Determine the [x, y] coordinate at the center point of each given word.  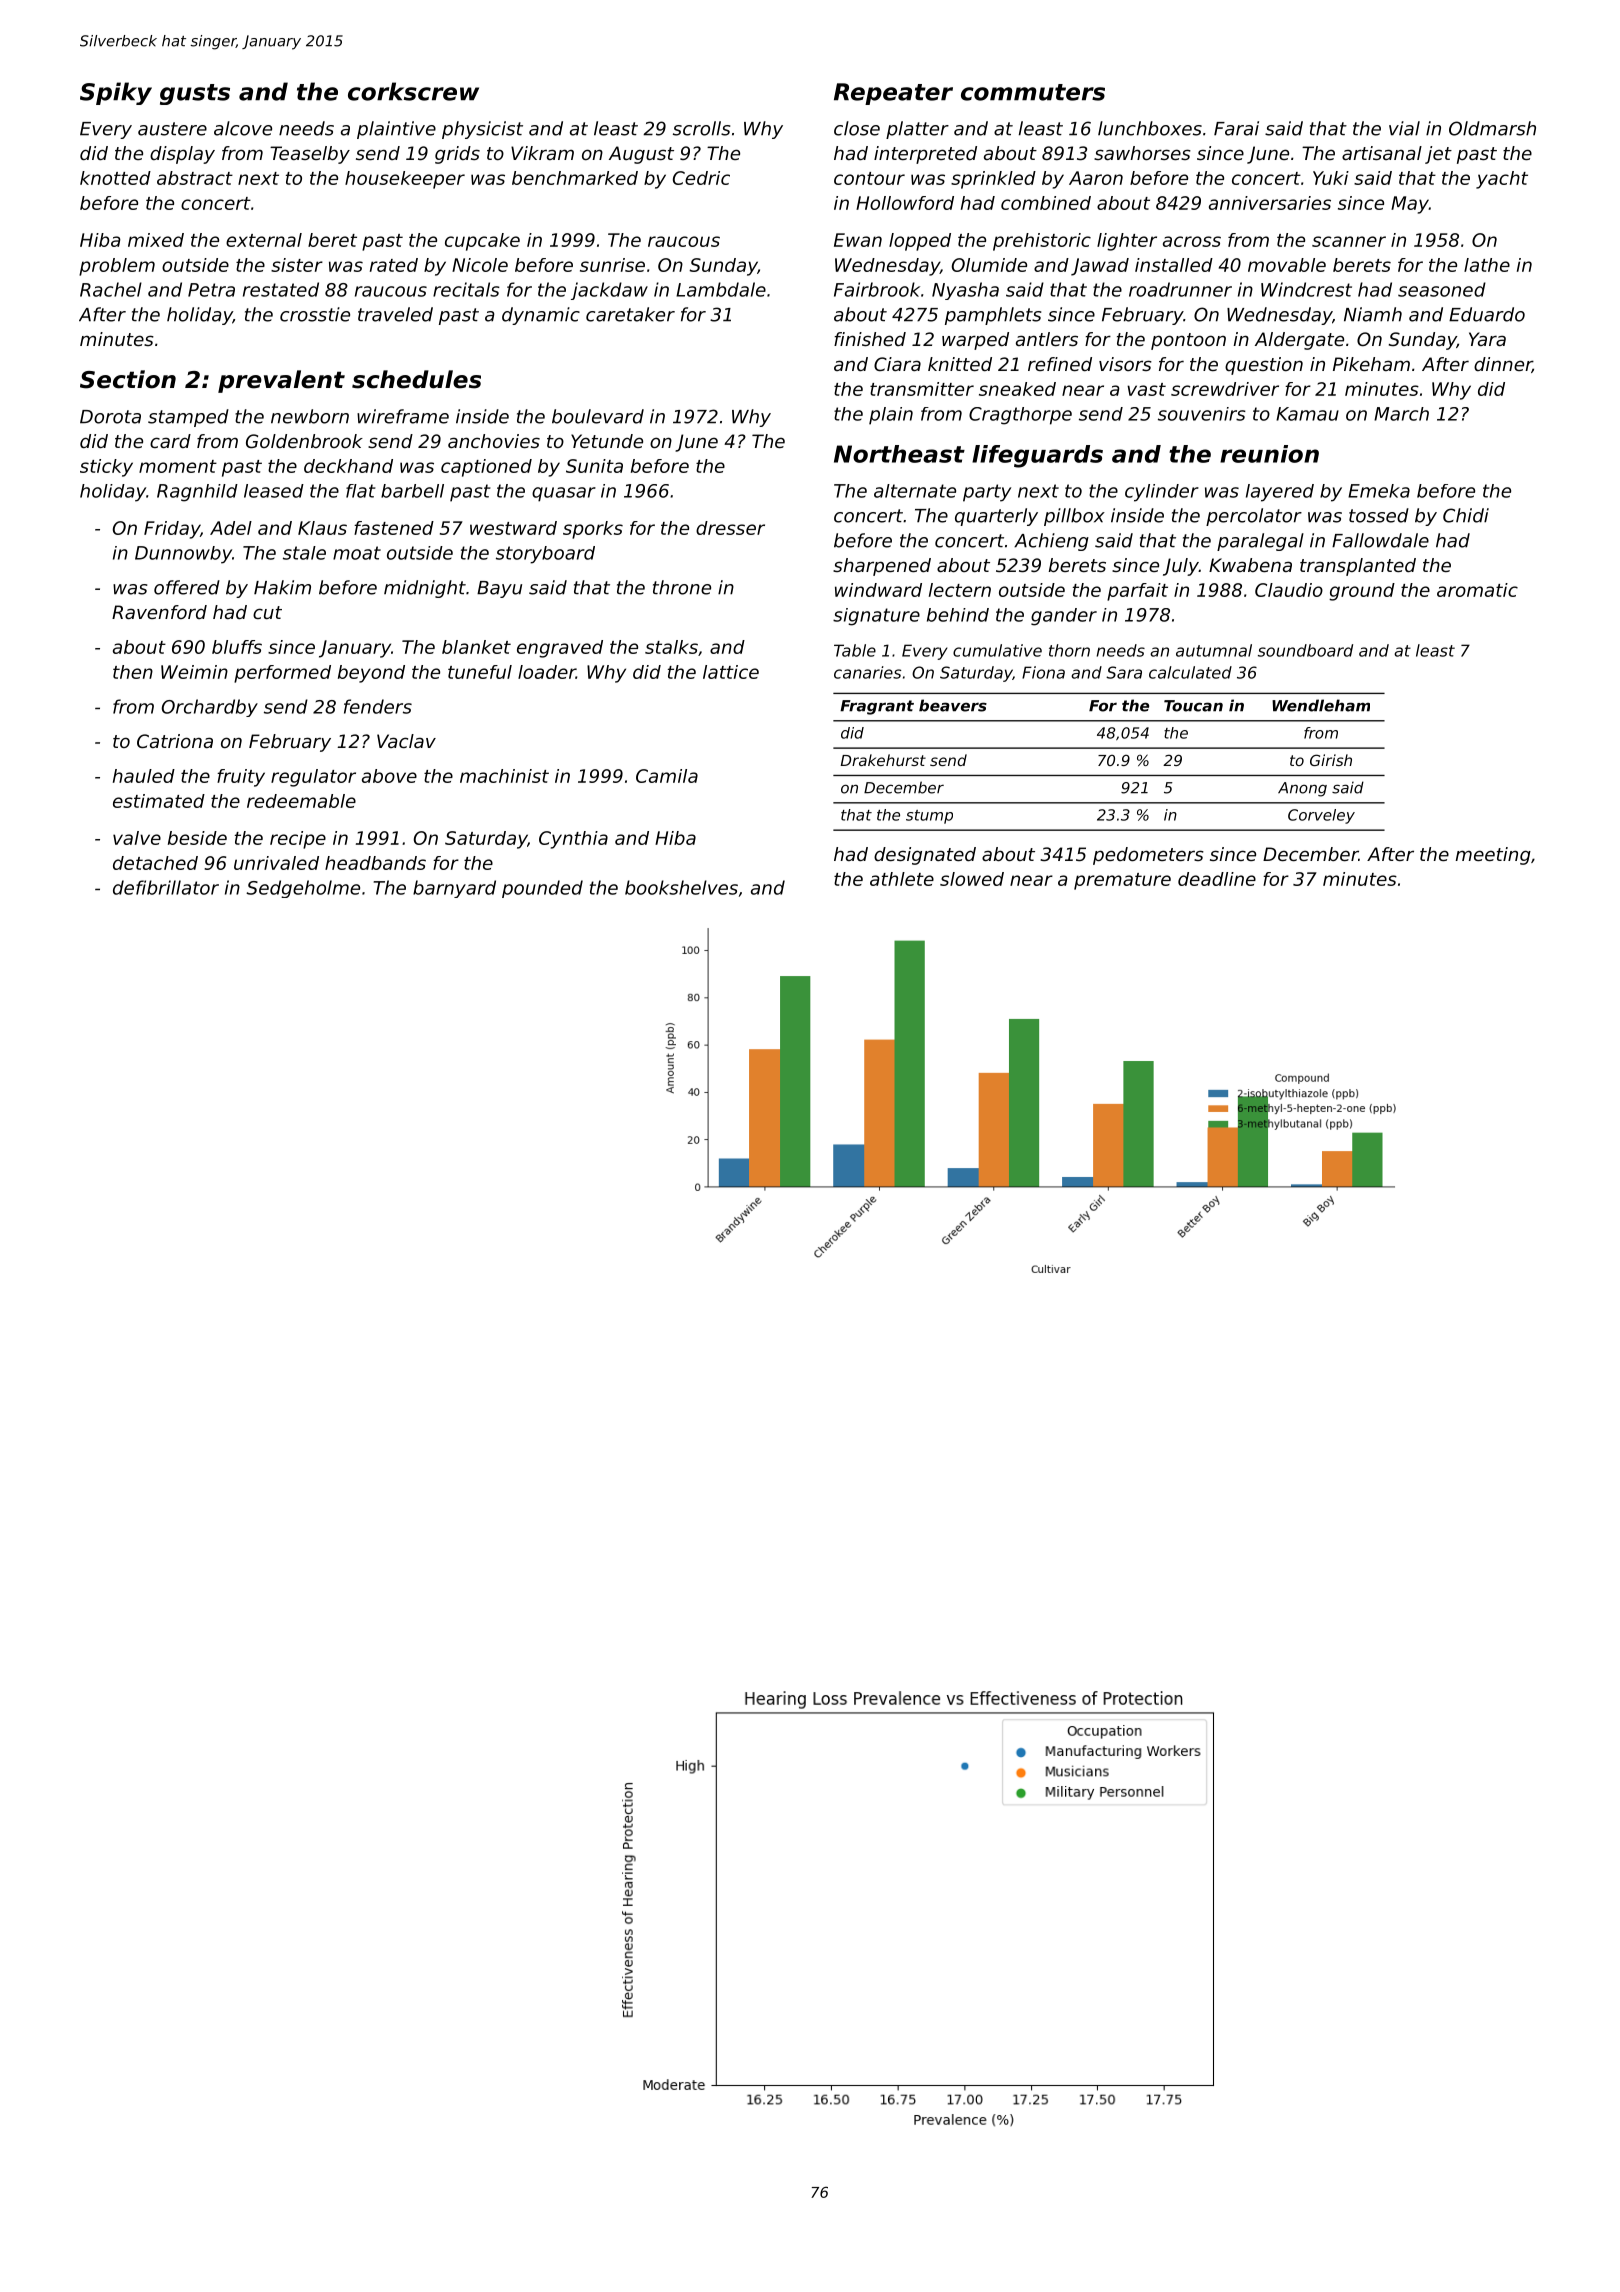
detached [155, 863]
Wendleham [1321, 705]
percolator [1254, 517]
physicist [482, 130]
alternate [915, 491]
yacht [1502, 180]
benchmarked [575, 178]
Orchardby [210, 708]
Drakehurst [883, 760]
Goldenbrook [304, 441]
